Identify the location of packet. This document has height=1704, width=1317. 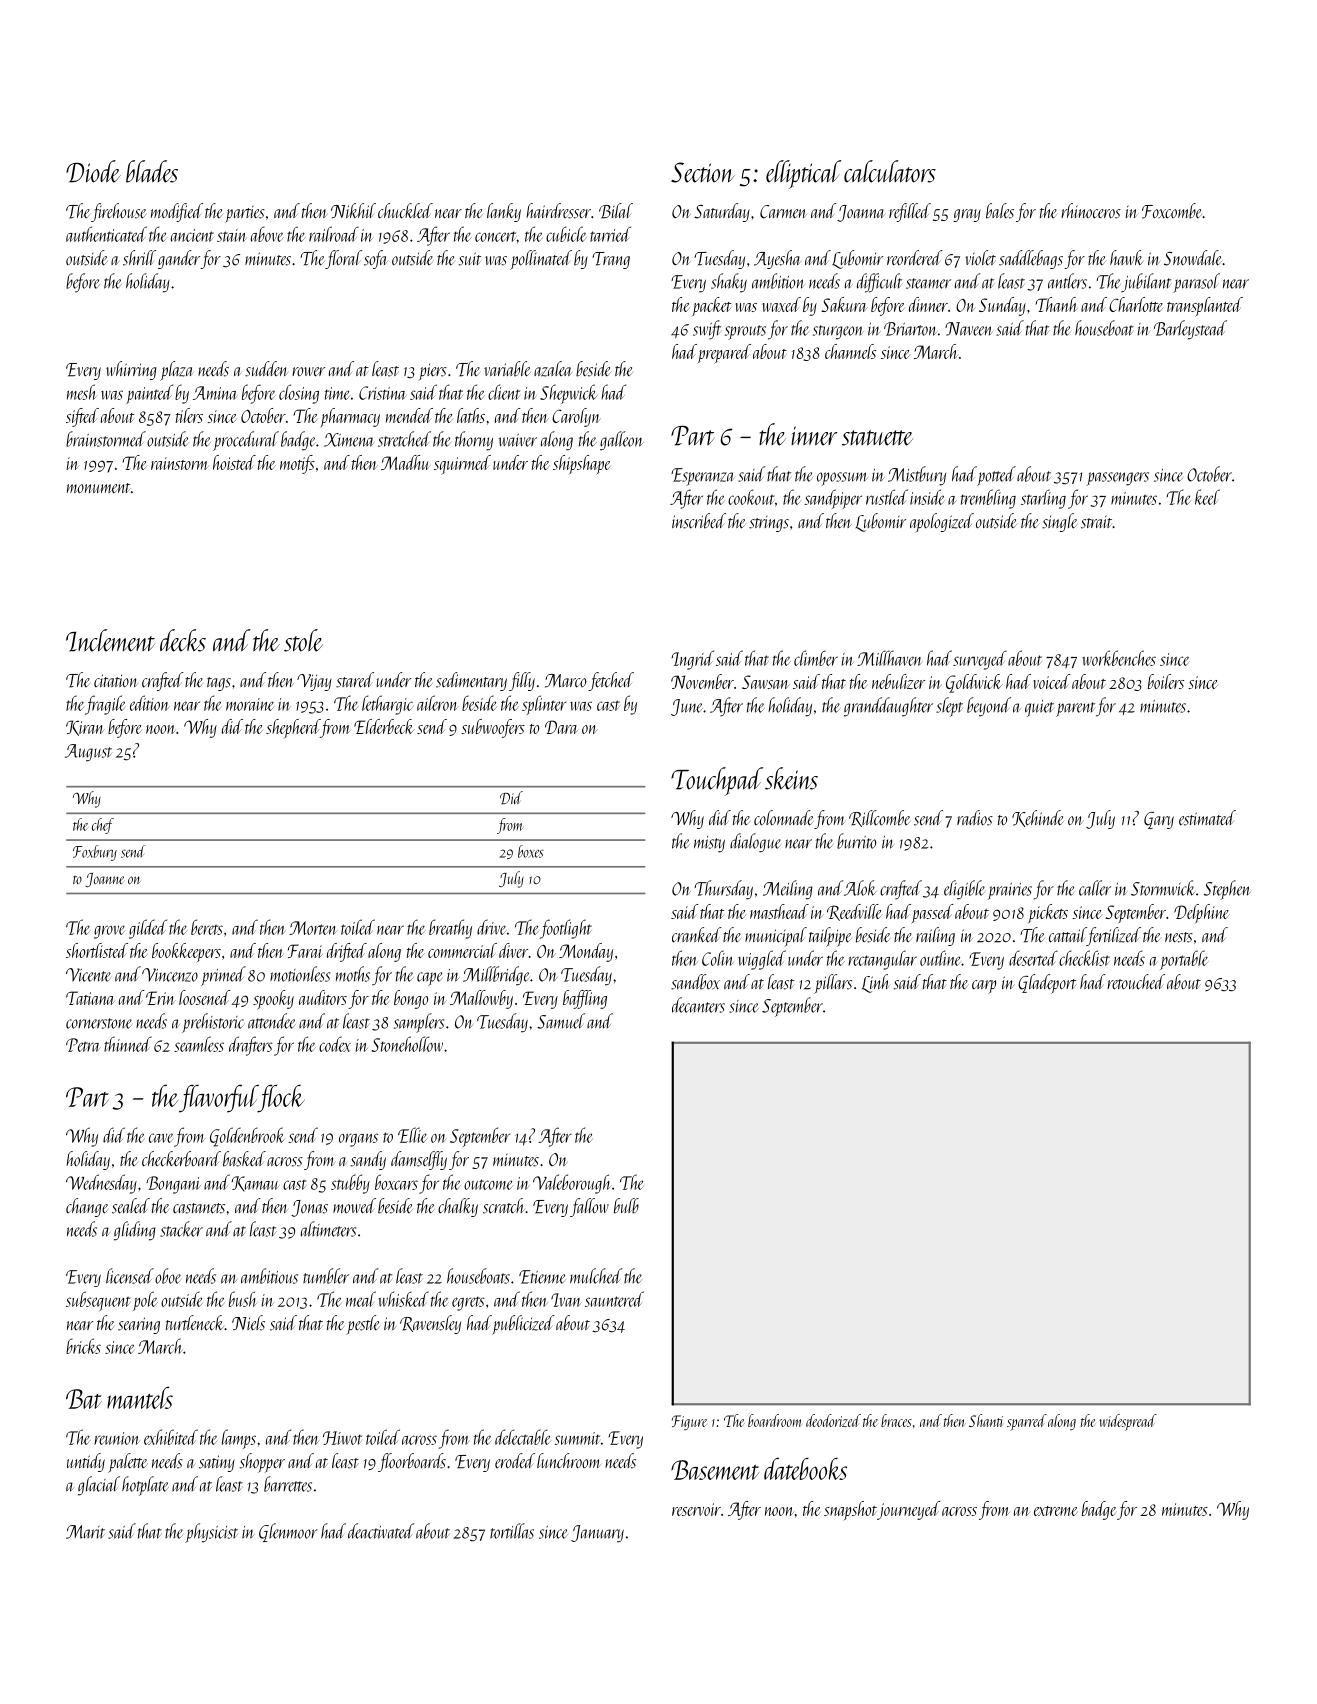
(711, 306).
